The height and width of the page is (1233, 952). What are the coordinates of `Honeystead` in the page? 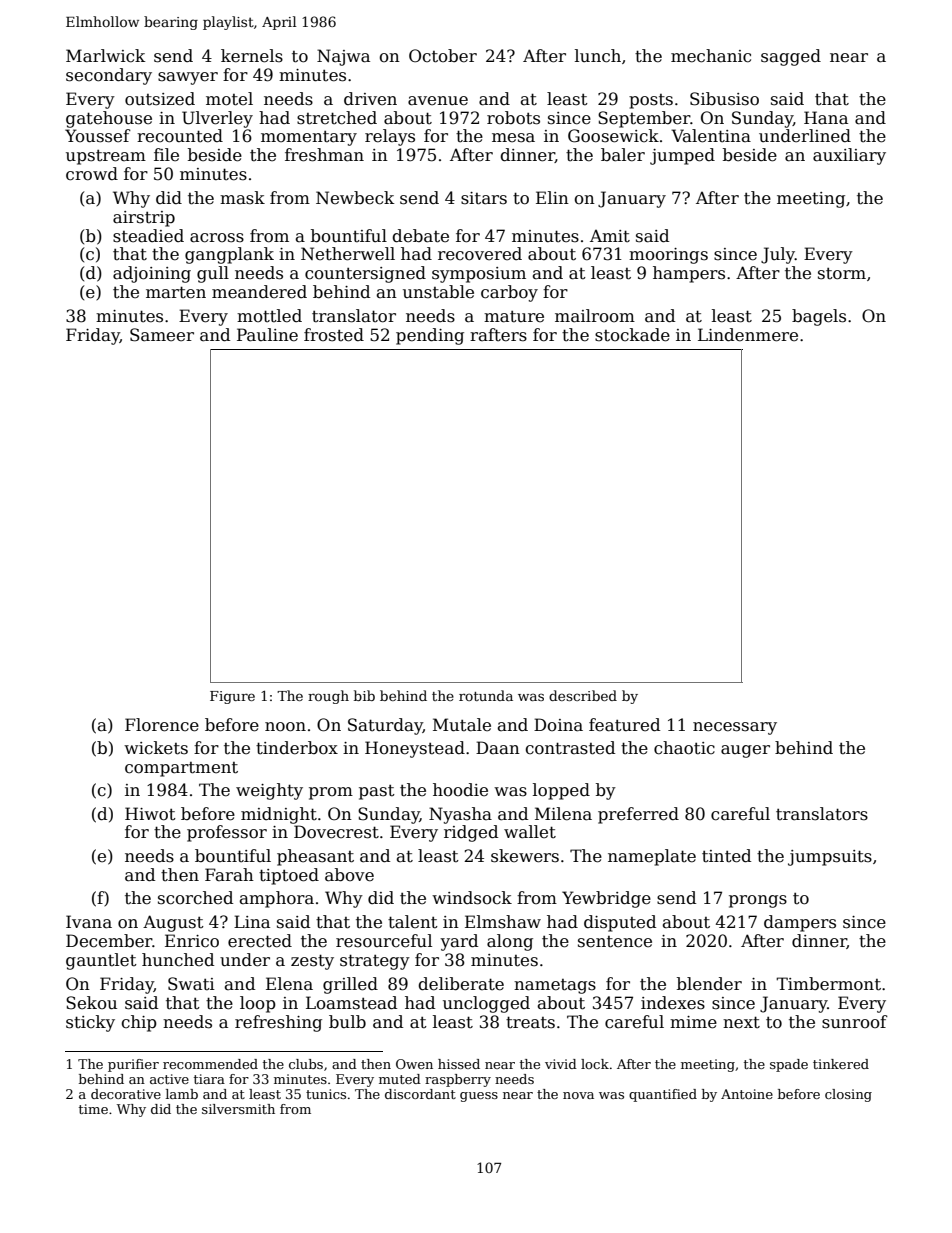 It's located at (415, 749).
